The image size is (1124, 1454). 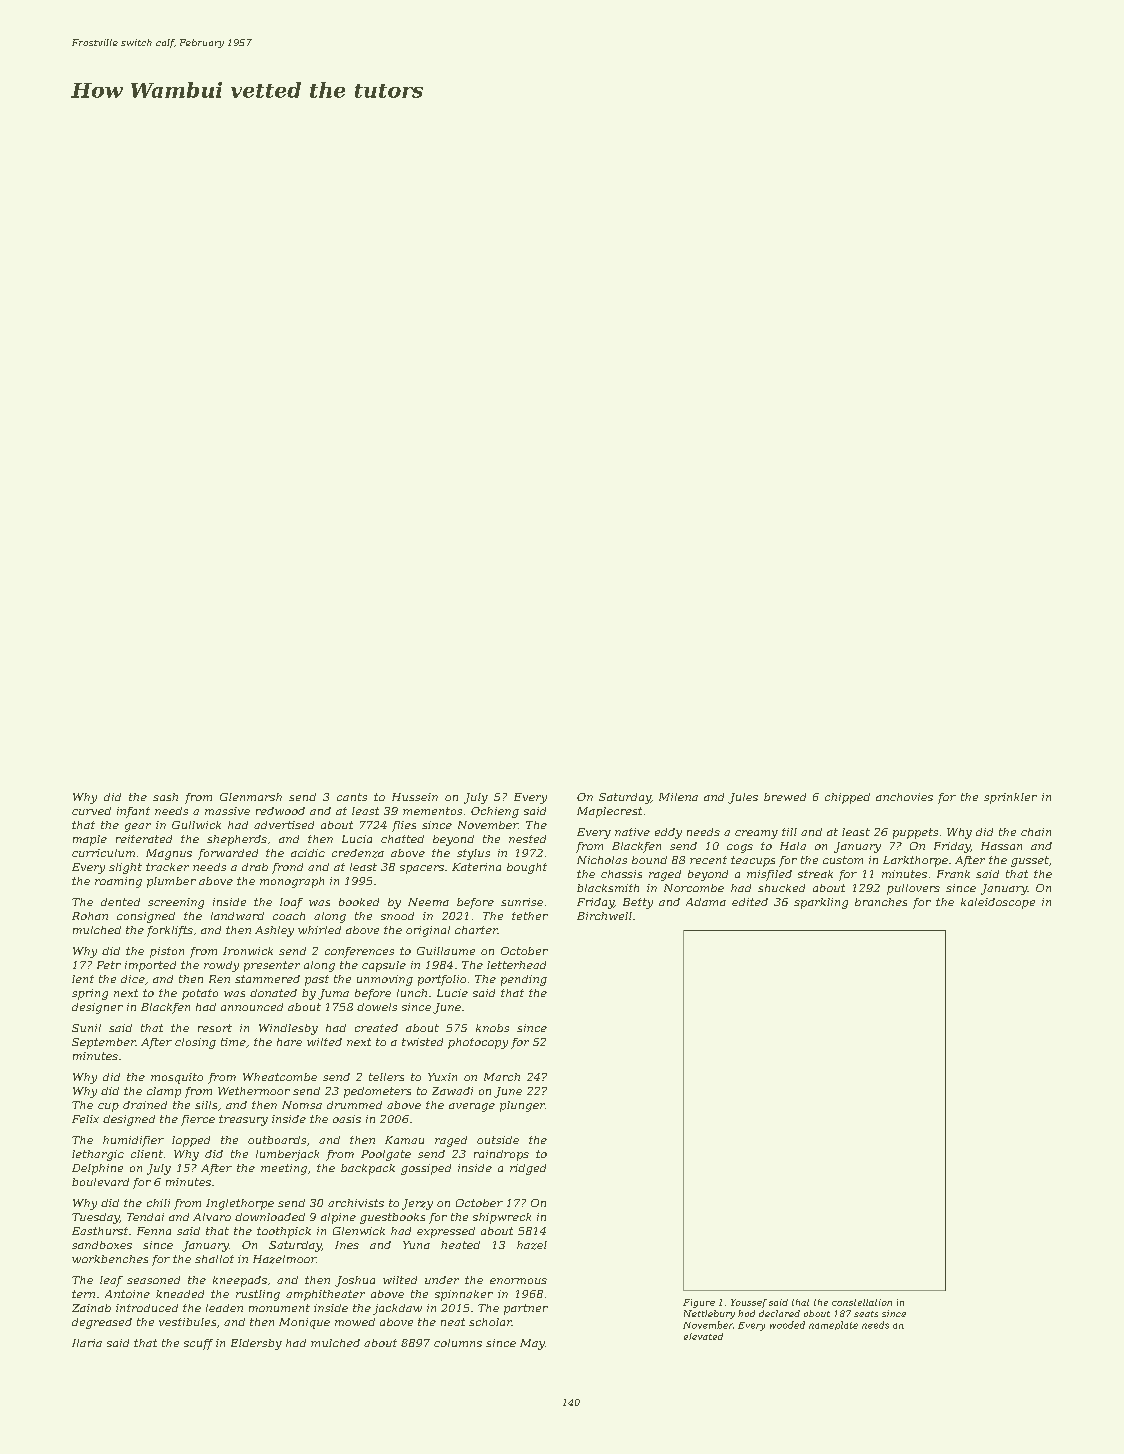 I want to click on sash, so click(x=165, y=797).
